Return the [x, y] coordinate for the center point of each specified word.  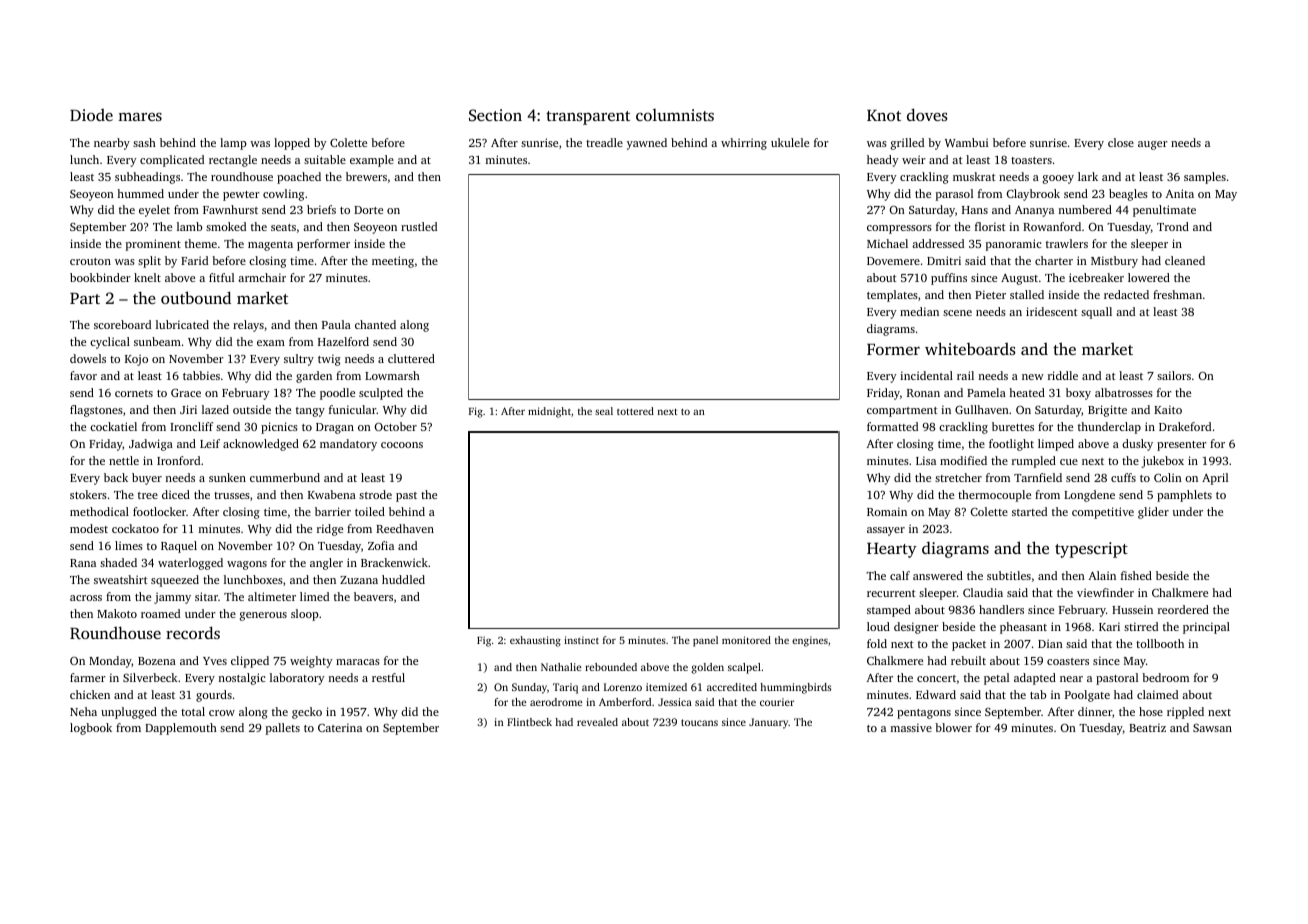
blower [953, 727]
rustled [419, 226]
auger [1153, 145]
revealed [597, 722]
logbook [91, 729]
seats [283, 227]
